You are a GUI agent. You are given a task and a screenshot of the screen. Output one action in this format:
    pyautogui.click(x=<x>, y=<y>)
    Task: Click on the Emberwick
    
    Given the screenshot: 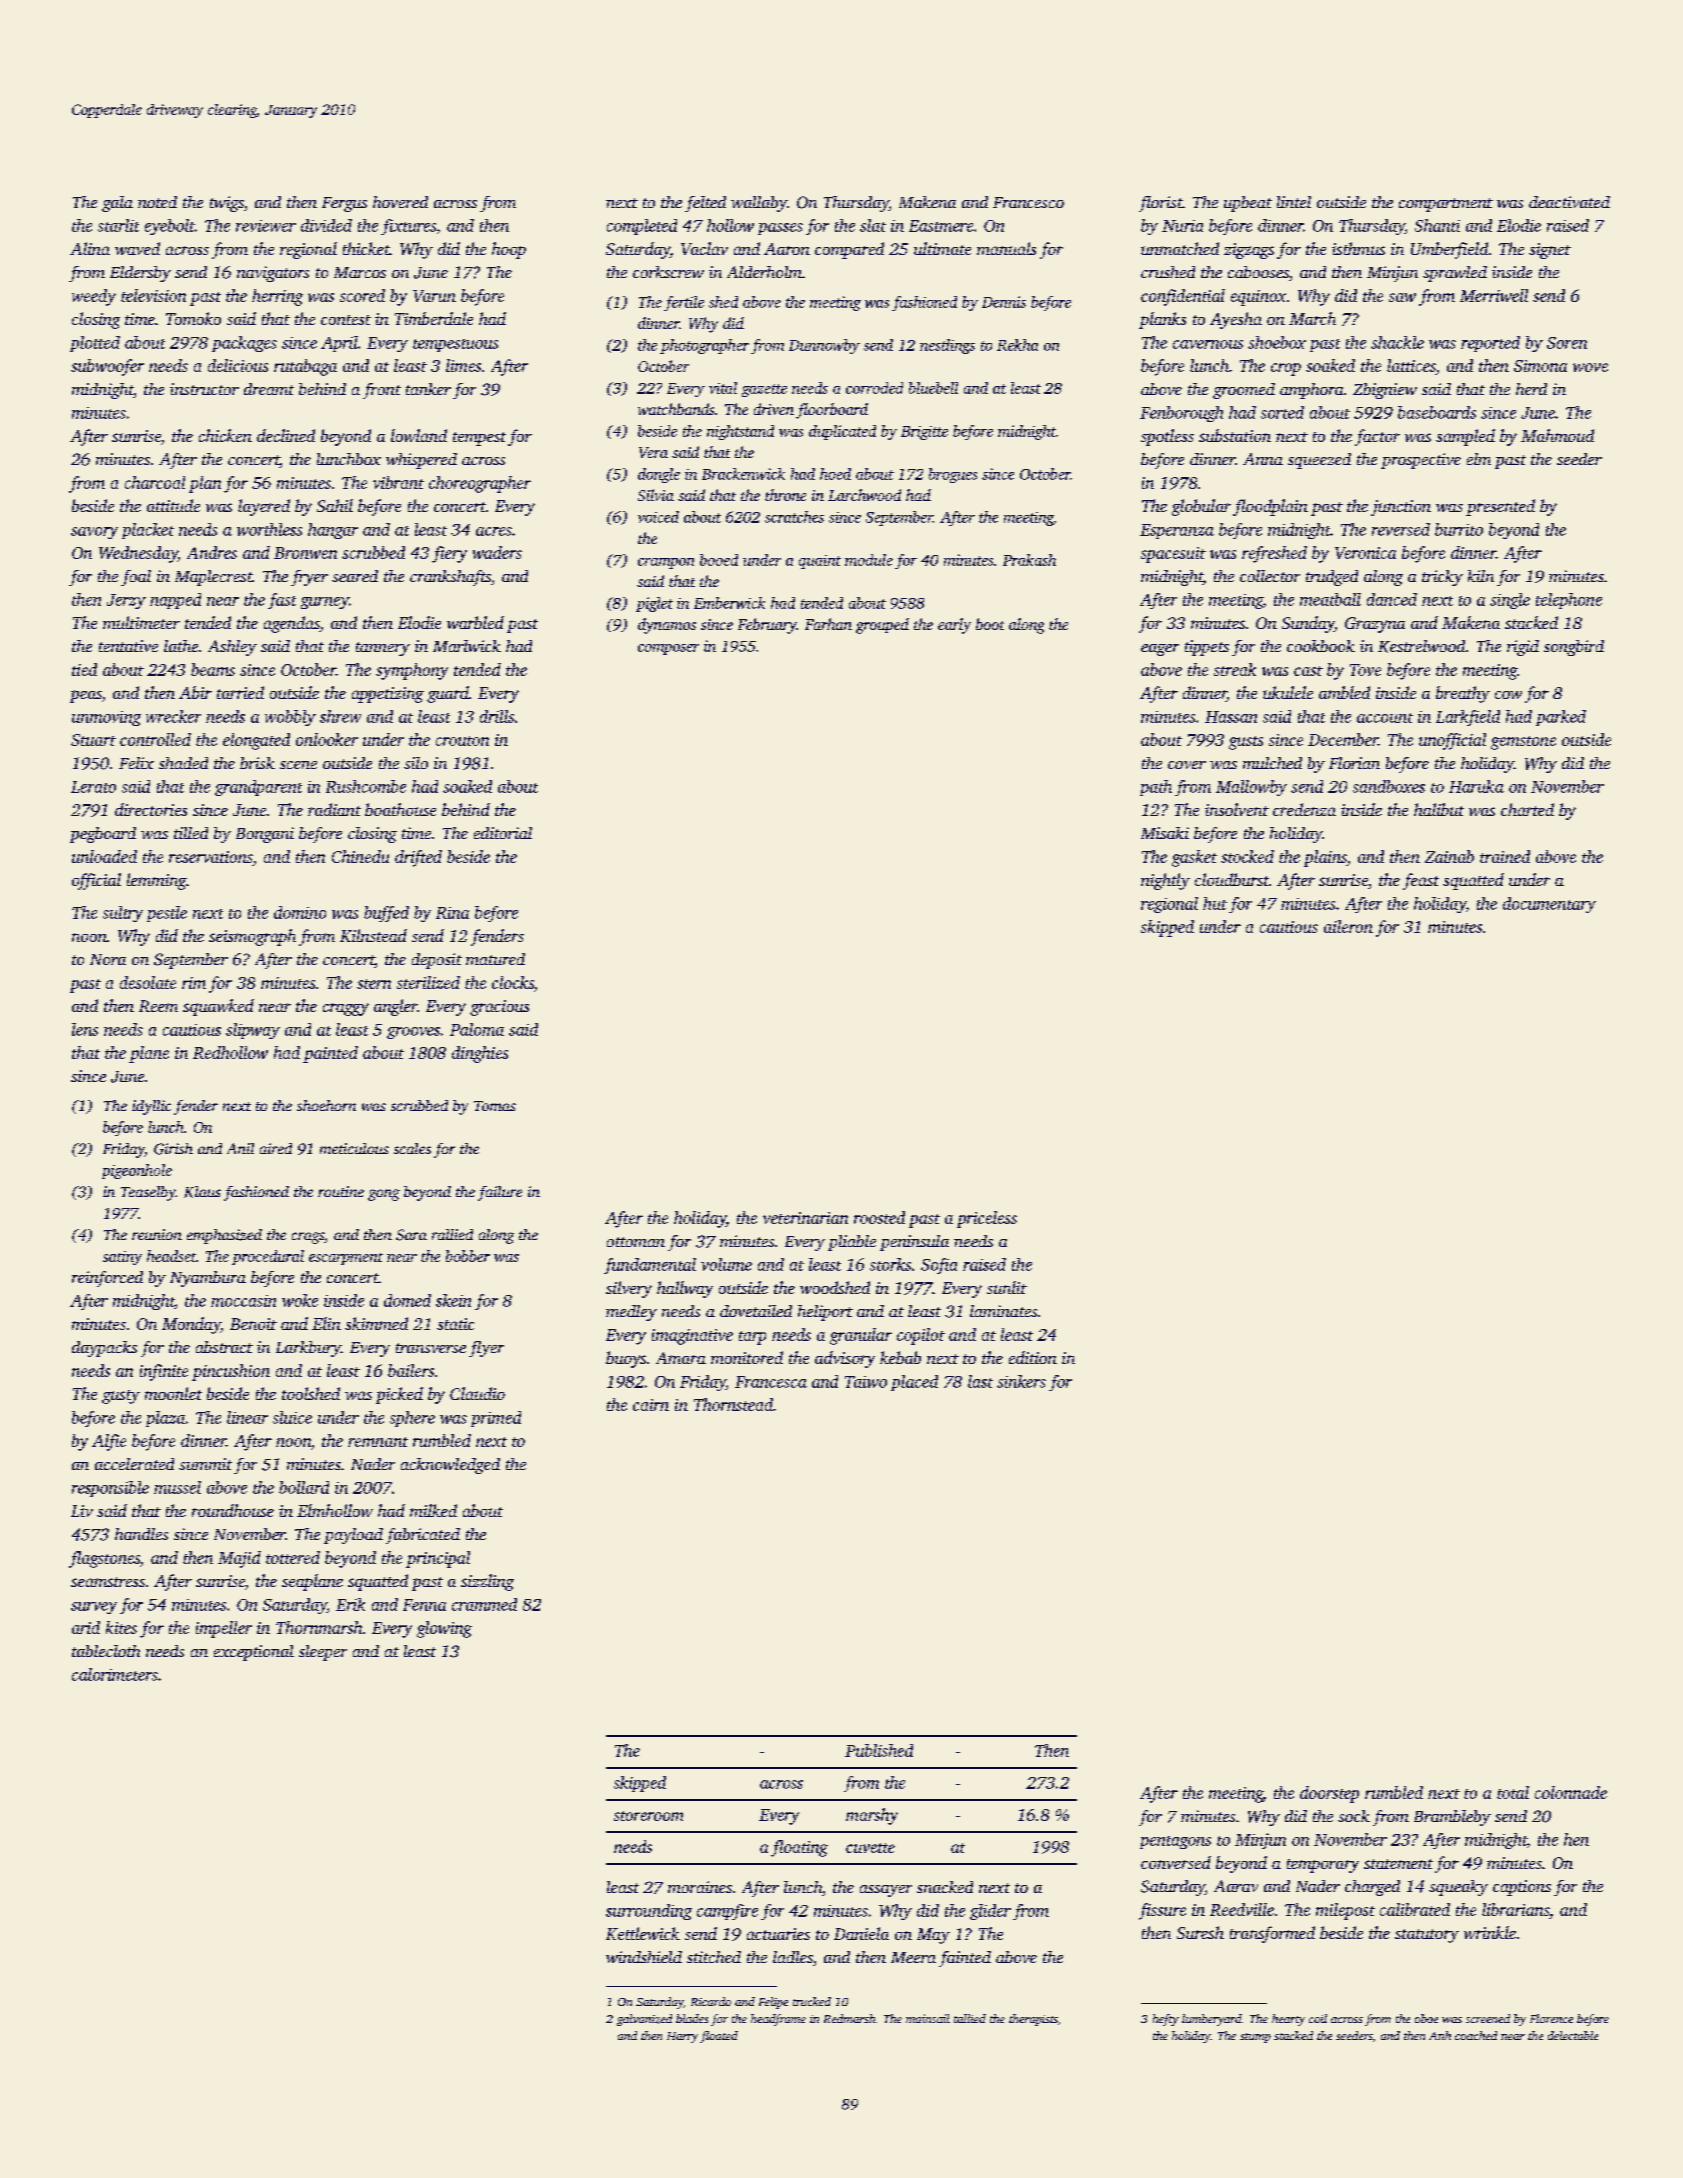 What is the action you would take?
    pyautogui.click(x=729, y=603)
